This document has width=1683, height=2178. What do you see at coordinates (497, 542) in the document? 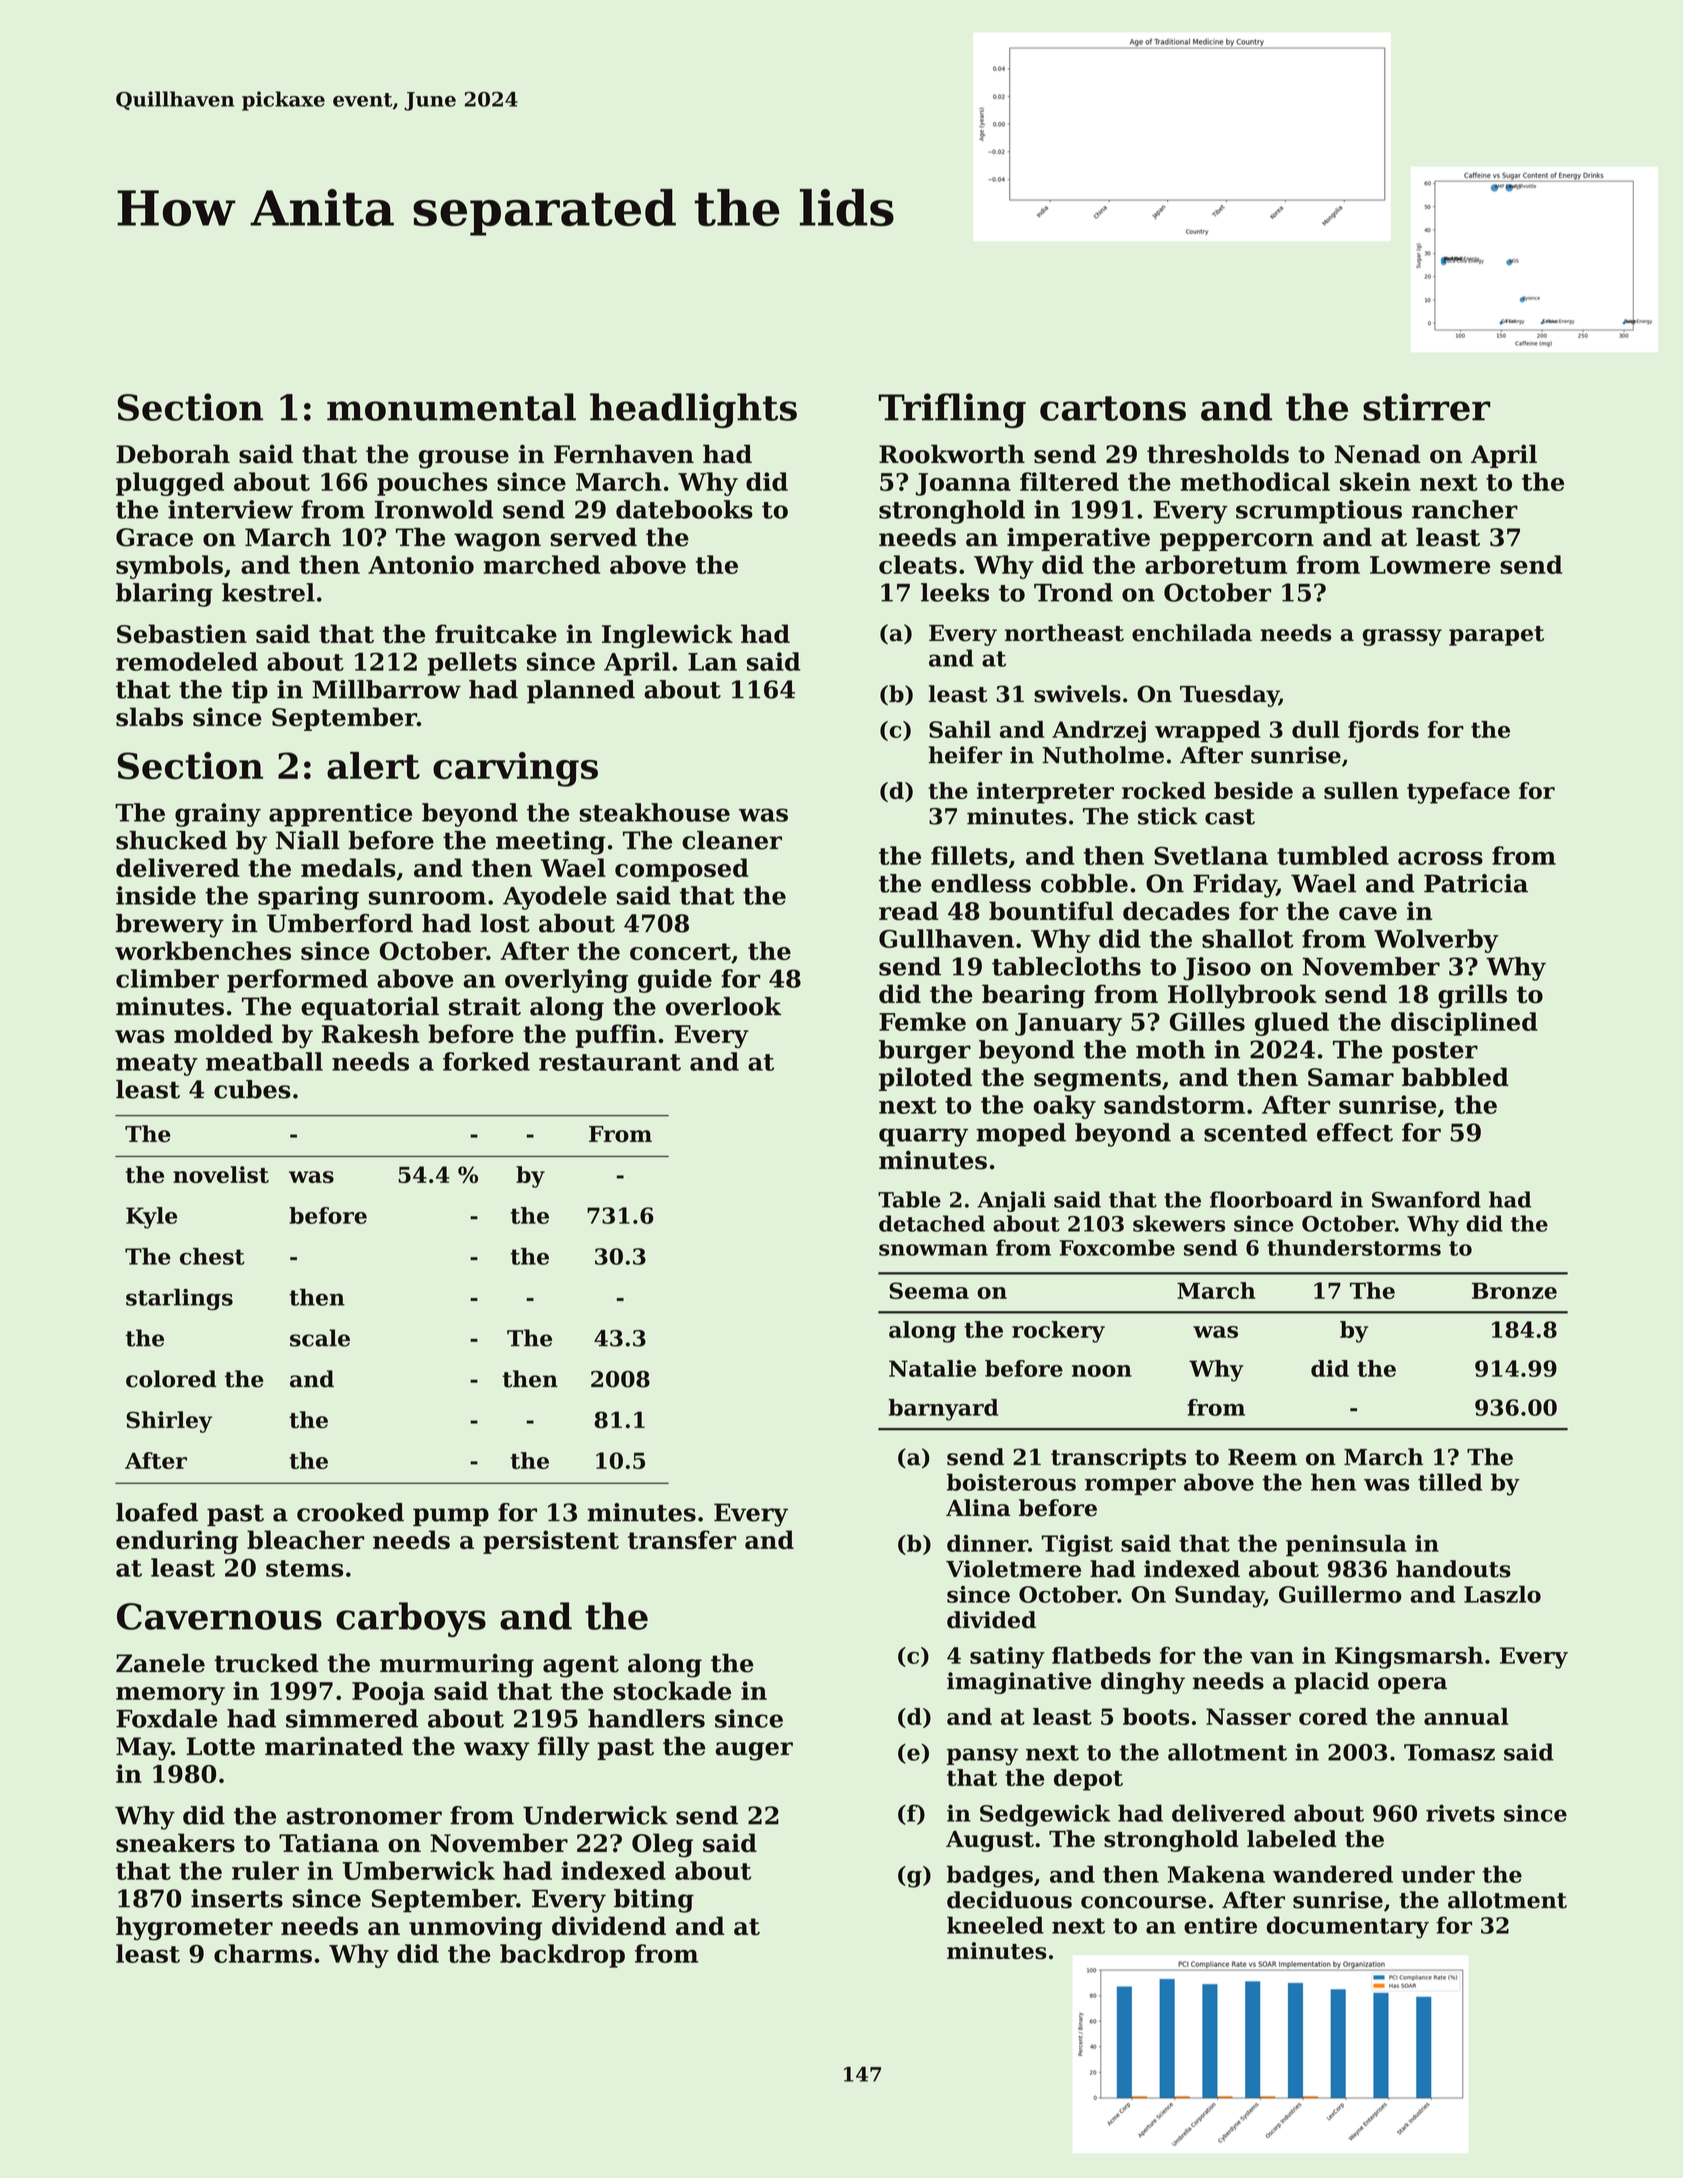
I see `wagon` at bounding box center [497, 542].
